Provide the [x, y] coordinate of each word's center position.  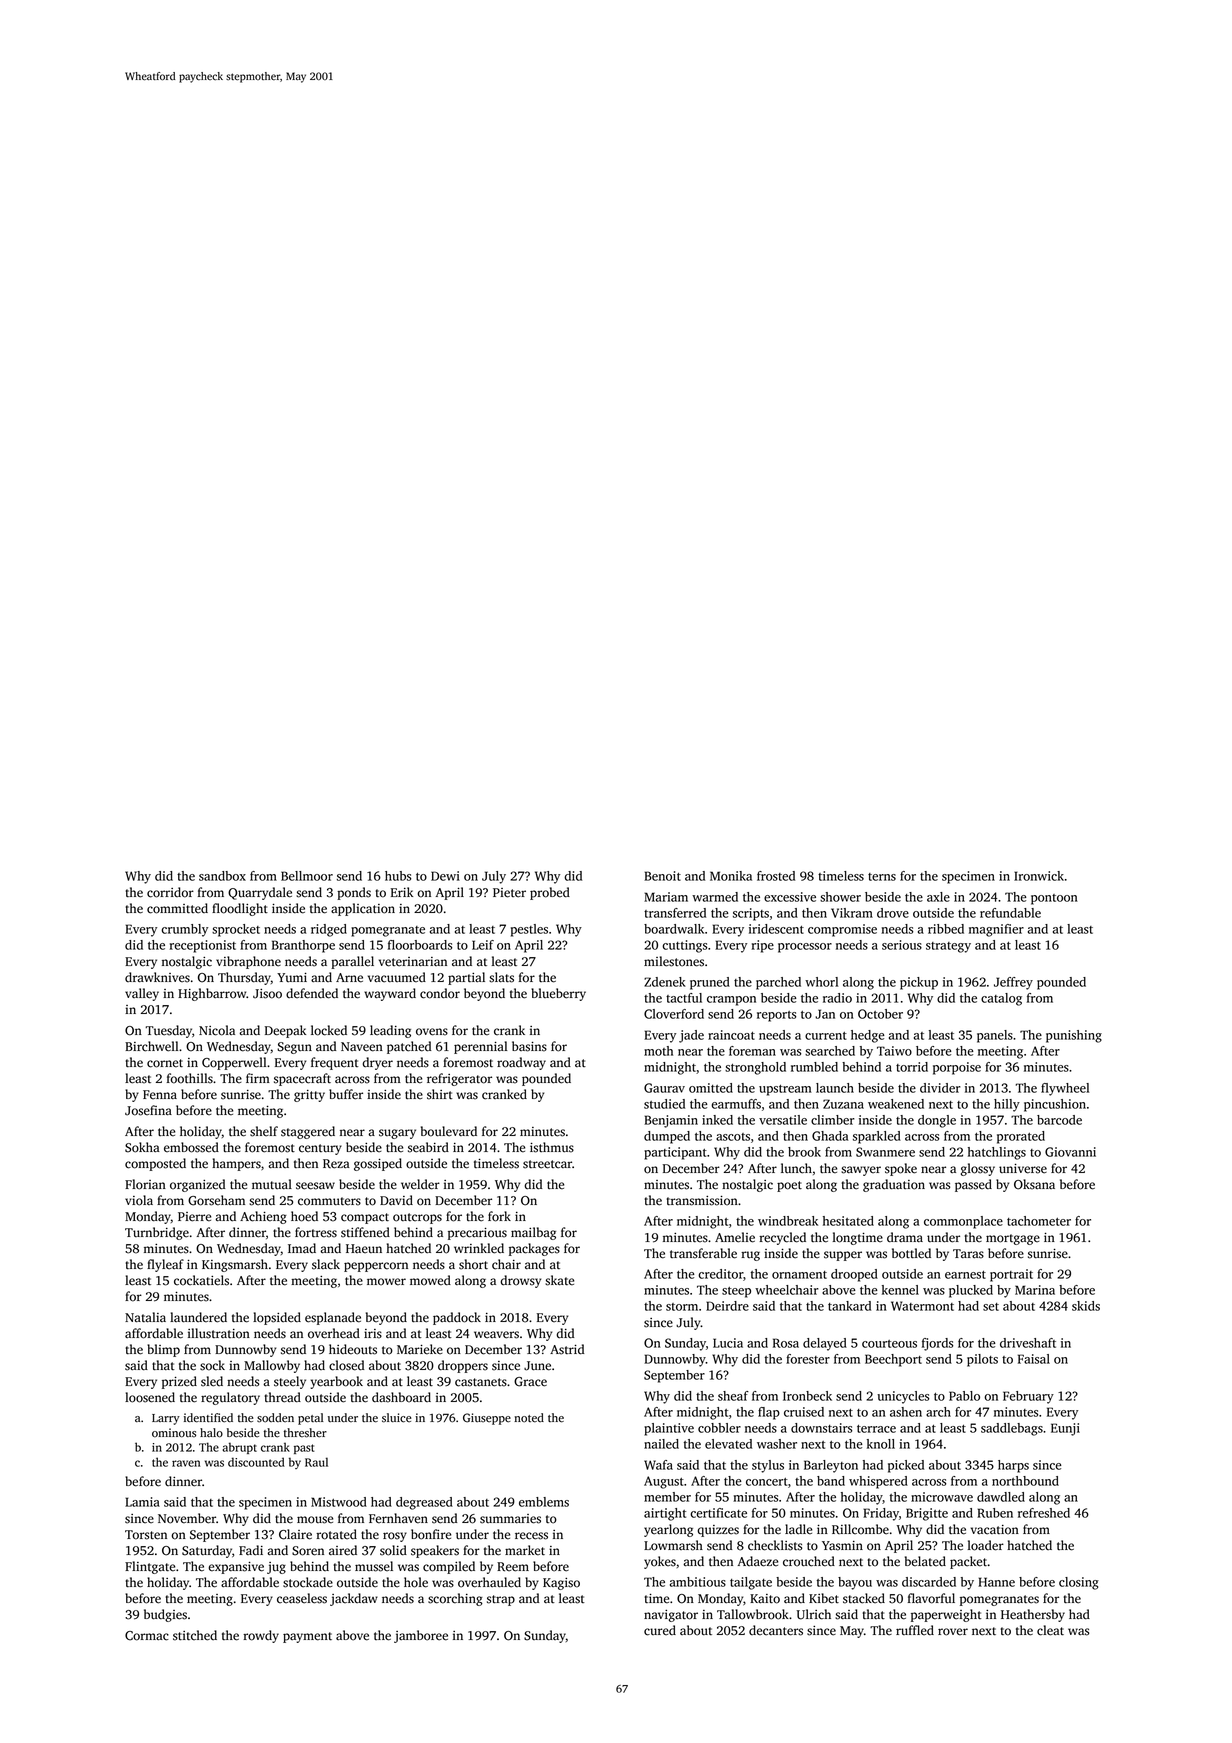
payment [307, 1637]
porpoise [957, 1068]
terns [882, 877]
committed [177, 908]
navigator [671, 1616]
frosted [776, 876]
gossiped [378, 1164]
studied [664, 1104]
